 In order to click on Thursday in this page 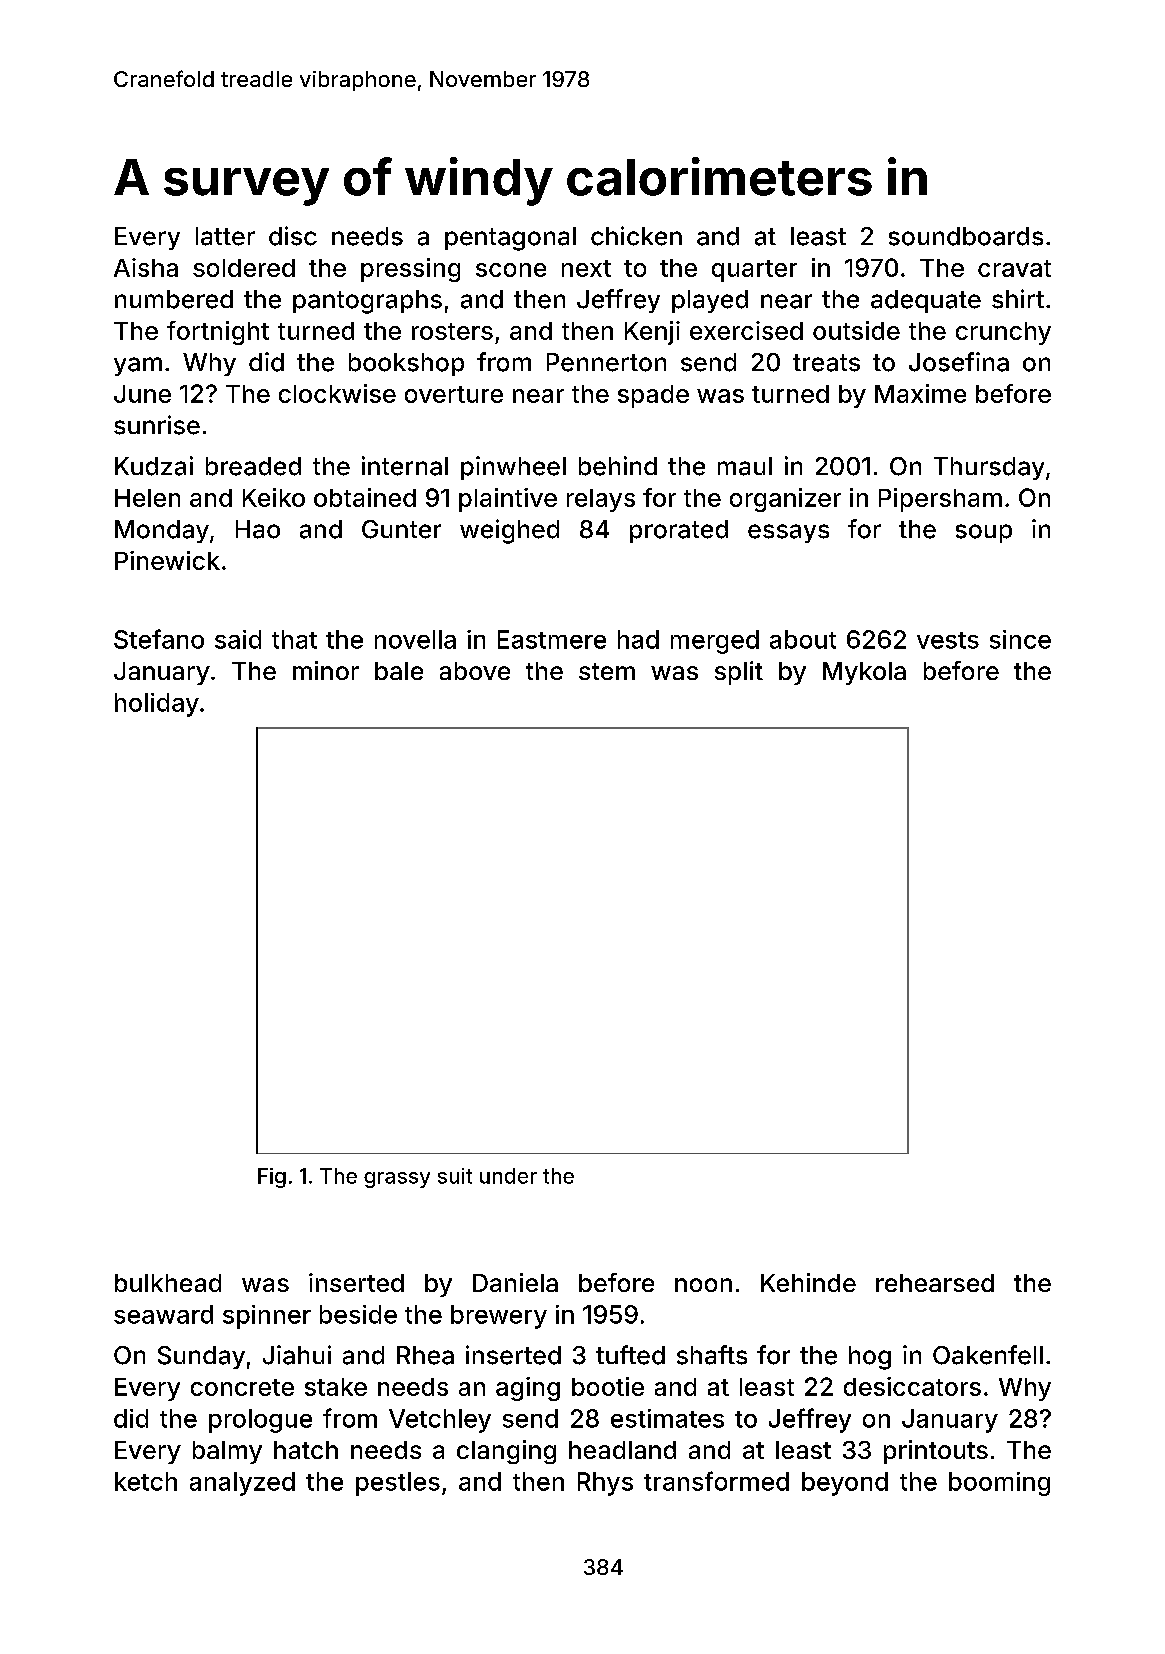, I will do `click(989, 468)`.
